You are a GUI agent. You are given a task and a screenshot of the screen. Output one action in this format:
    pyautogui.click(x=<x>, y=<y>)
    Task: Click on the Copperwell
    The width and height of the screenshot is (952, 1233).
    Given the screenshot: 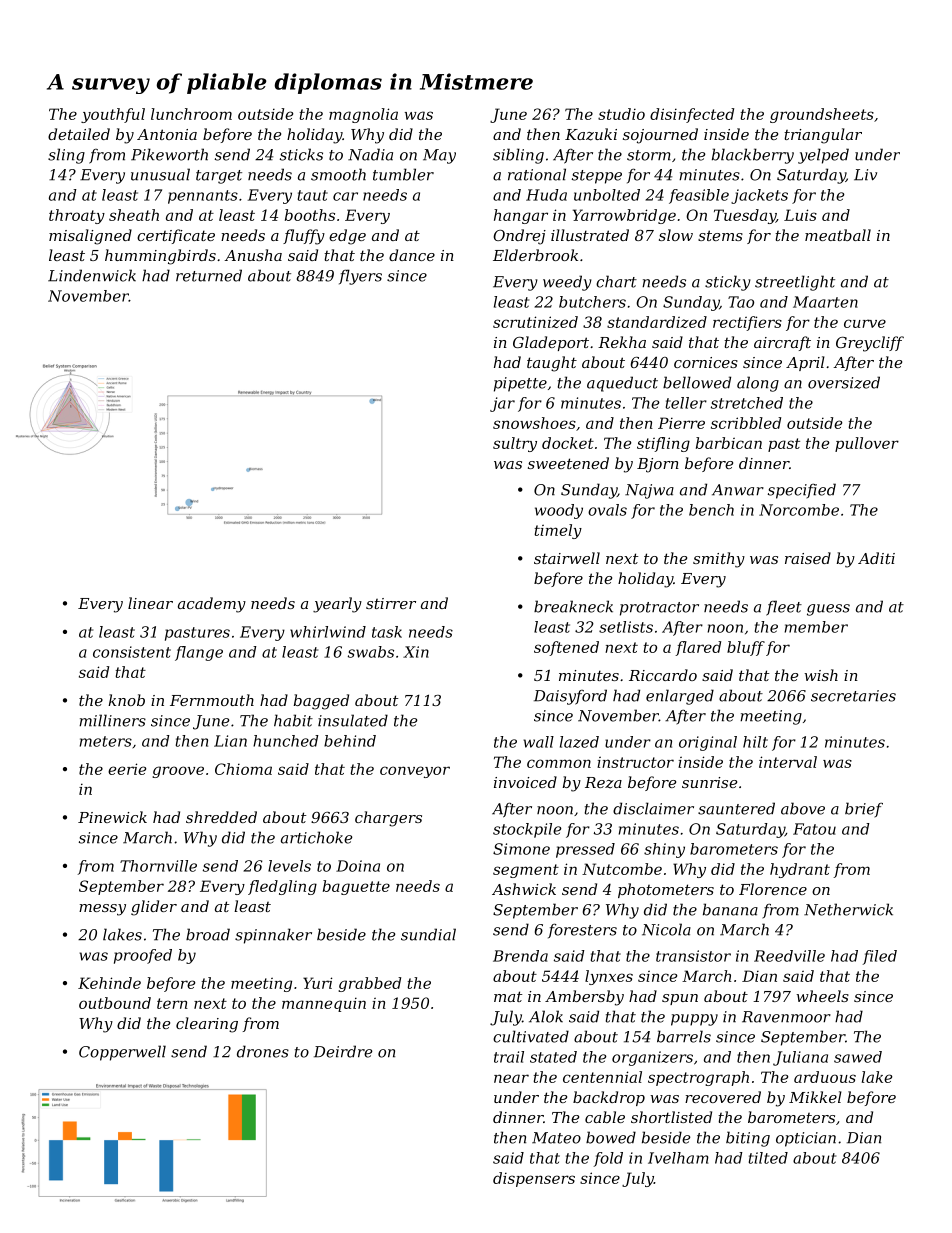 What is the action you would take?
    pyautogui.click(x=122, y=1053)
